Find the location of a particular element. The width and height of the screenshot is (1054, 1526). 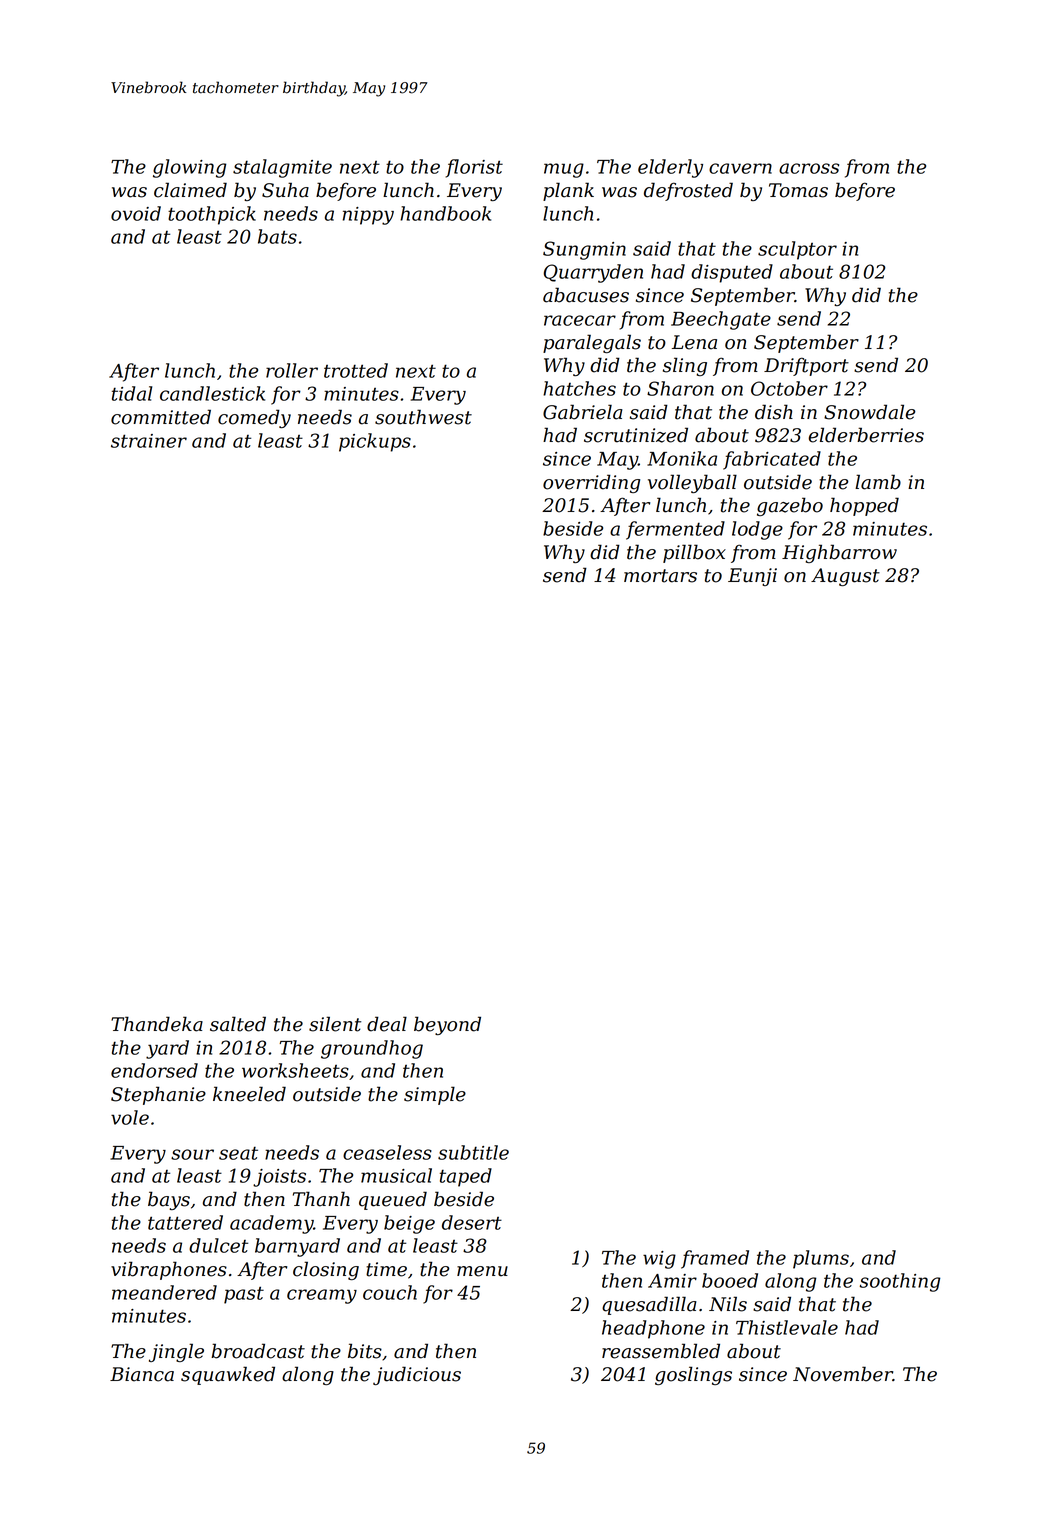

plums is located at coordinates (821, 1259).
